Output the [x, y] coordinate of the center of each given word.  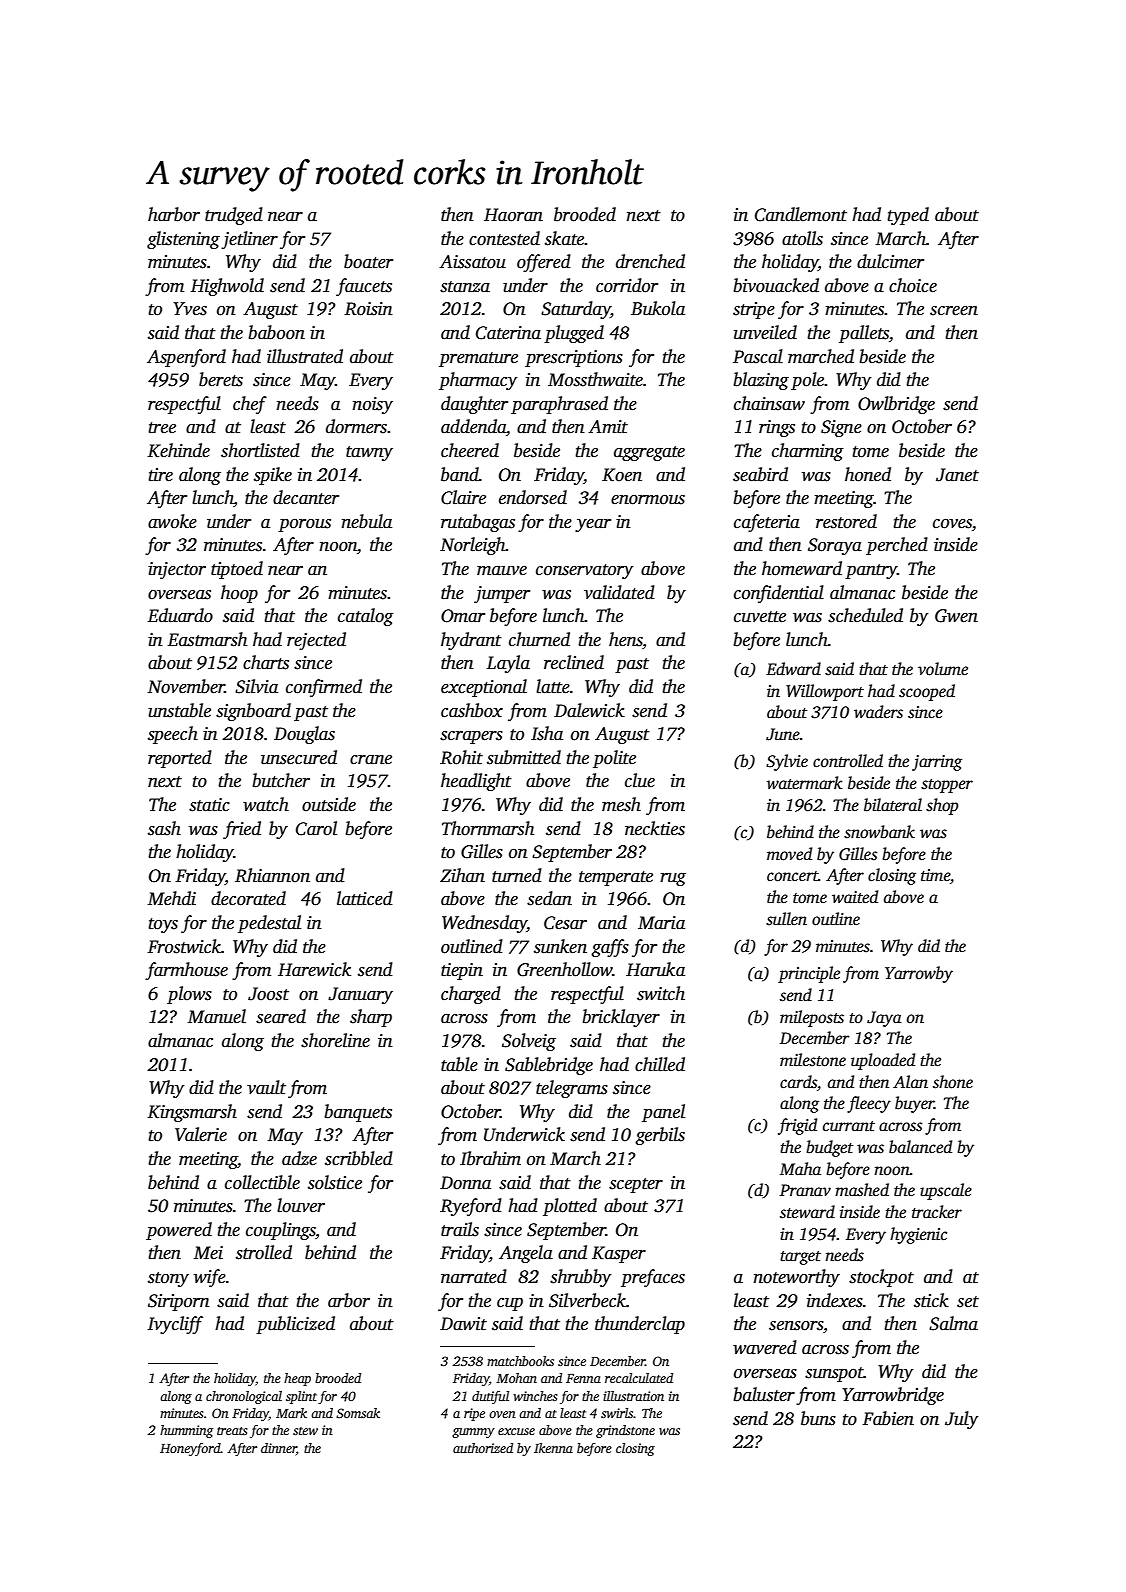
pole [808, 381]
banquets [358, 1113]
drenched [650, 261]
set [968, 1302]
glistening [183, 240]
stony [168, 1279]
